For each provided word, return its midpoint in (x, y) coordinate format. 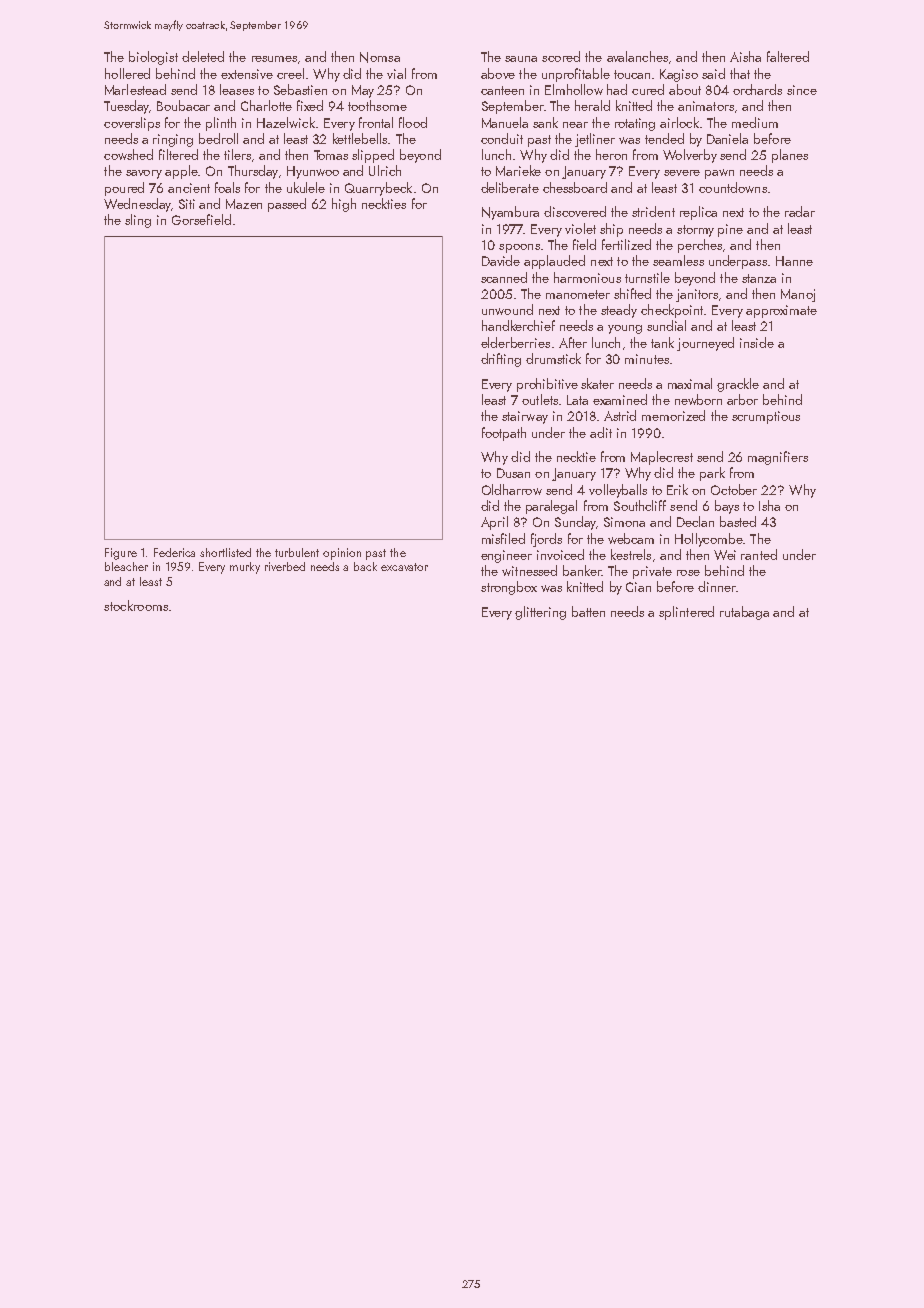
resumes (274, 59)
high (344, 205)
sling (138, 221)
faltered (788, 56)
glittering (540, 613)
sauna (521, 59)
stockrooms (136, 605)
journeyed (705, 344)
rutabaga (744, 613)
